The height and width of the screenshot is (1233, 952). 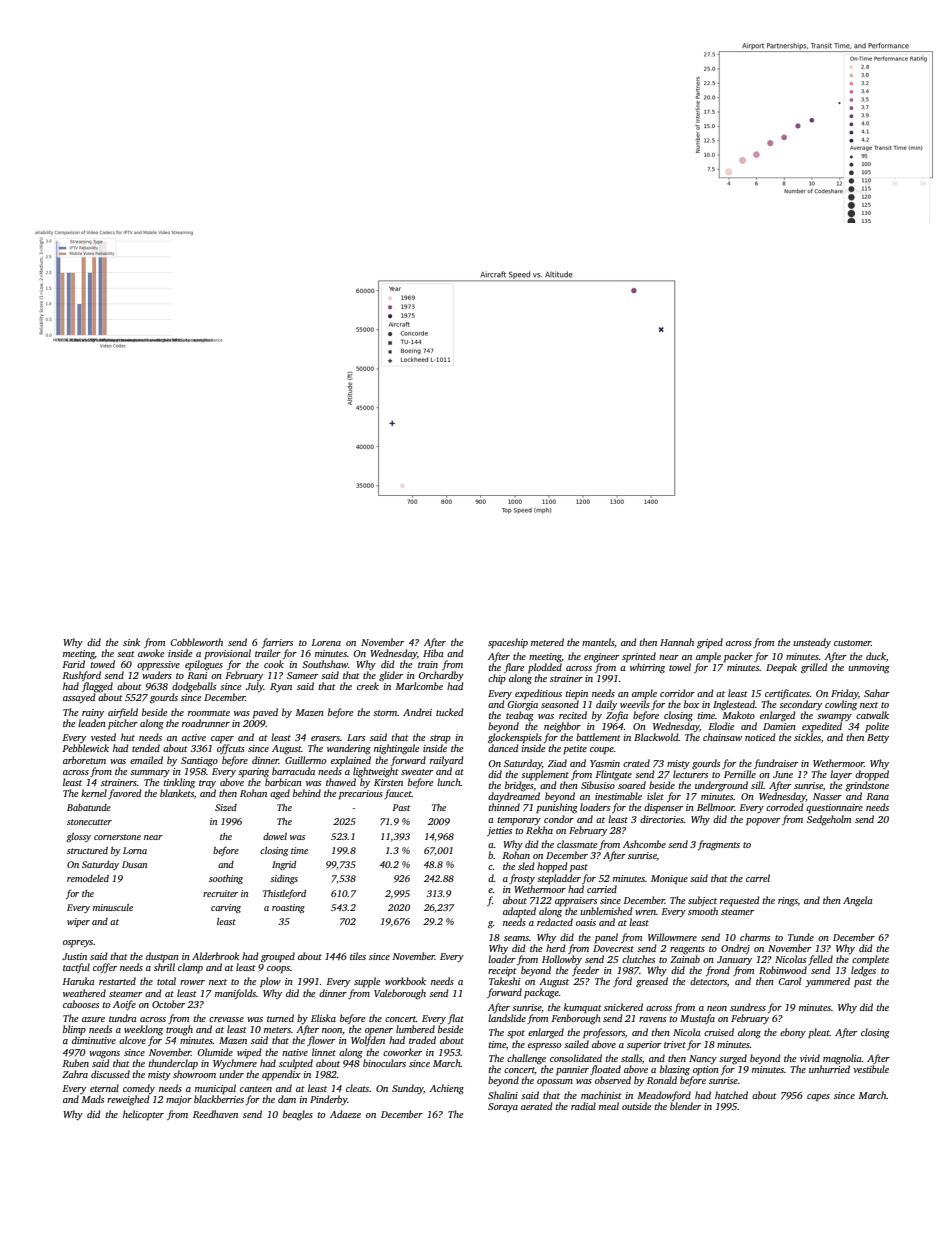 What do you see at coordinates (226, 879) in the screenshot?
I see `soothing` at bounding box center [226, 879].
